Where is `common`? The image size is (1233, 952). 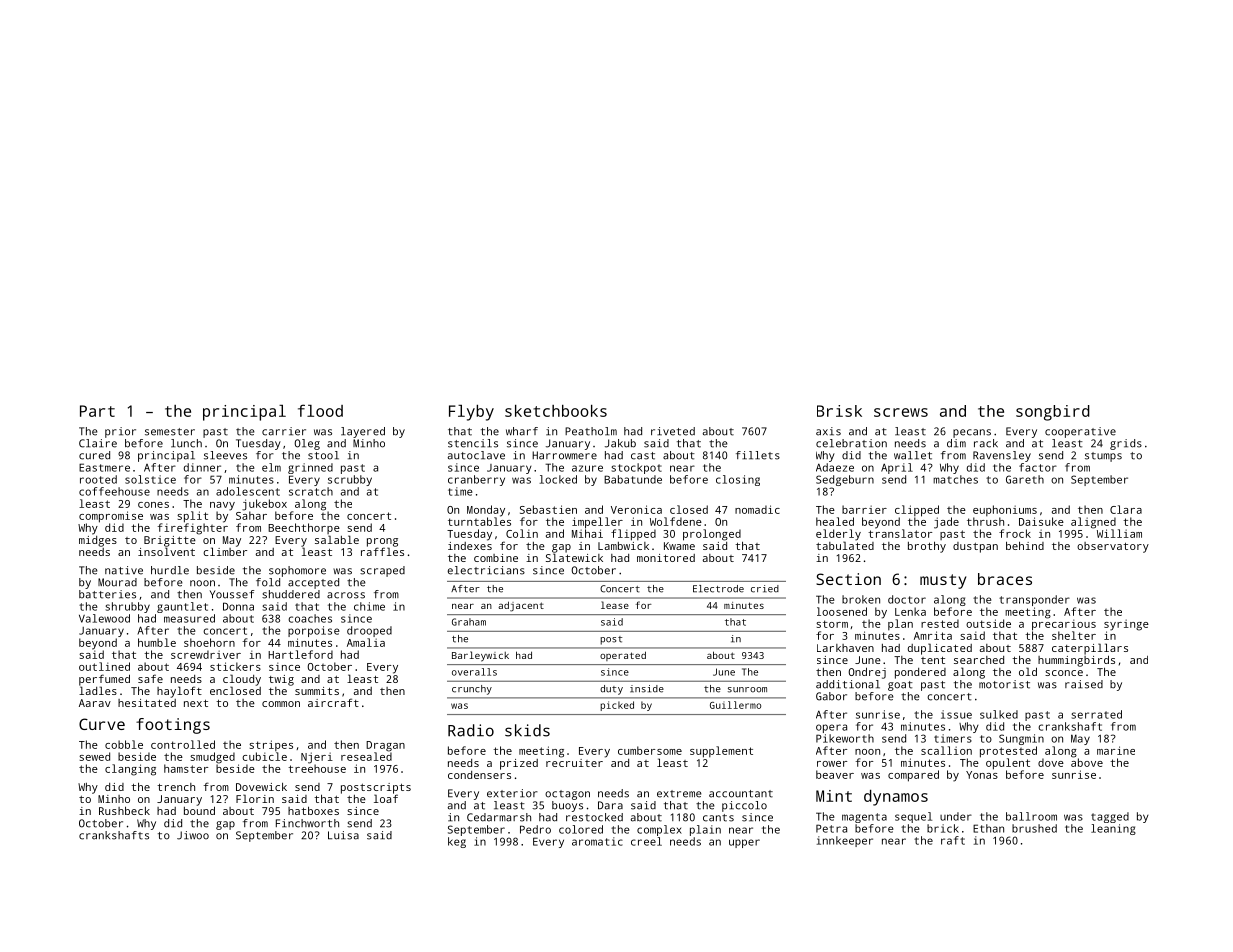 common is located at coordinates (281, 704).
